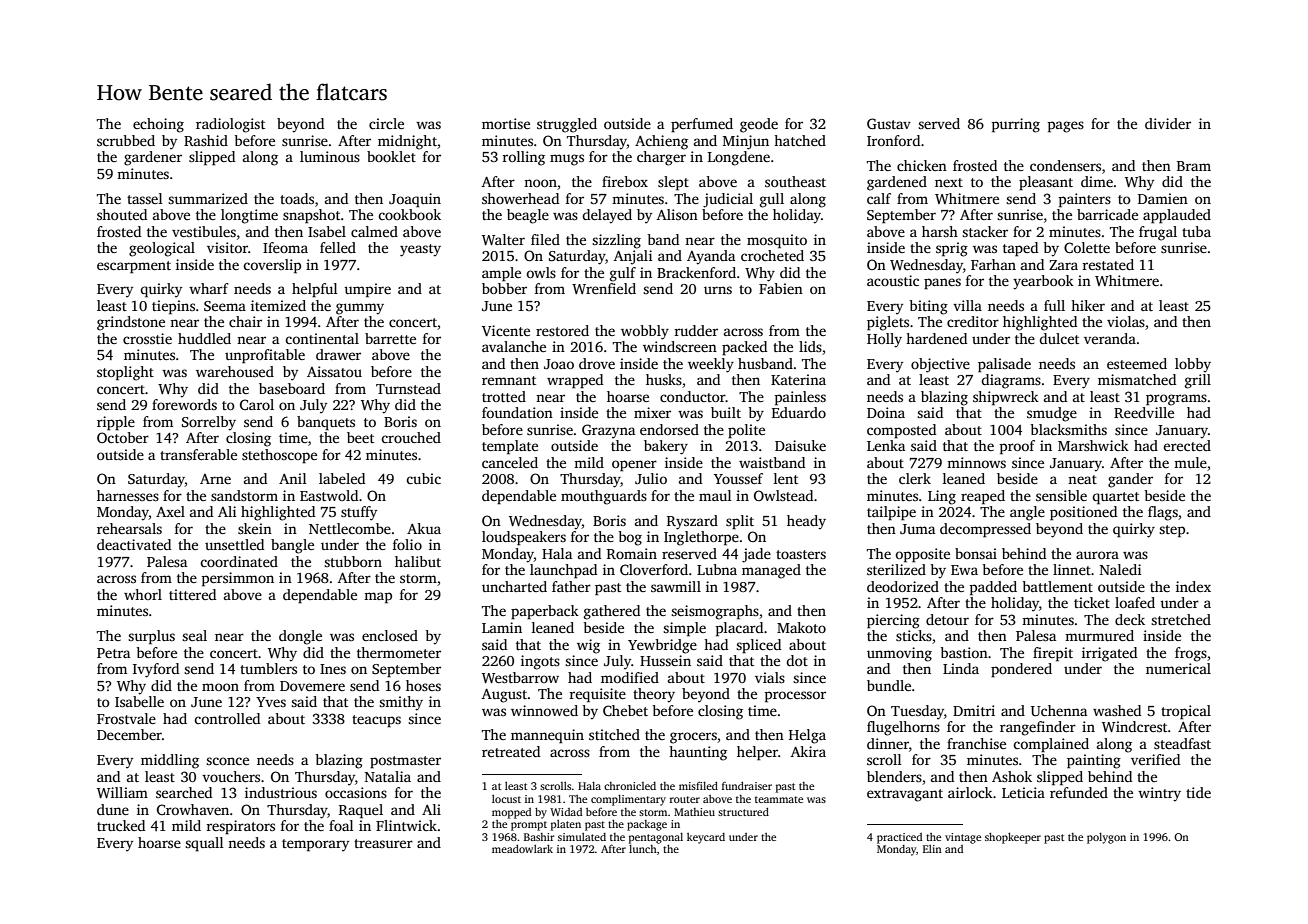  What do you see at coordinates (204, 844) in the image?
I see `squall` at bounding box center [204, 844].
